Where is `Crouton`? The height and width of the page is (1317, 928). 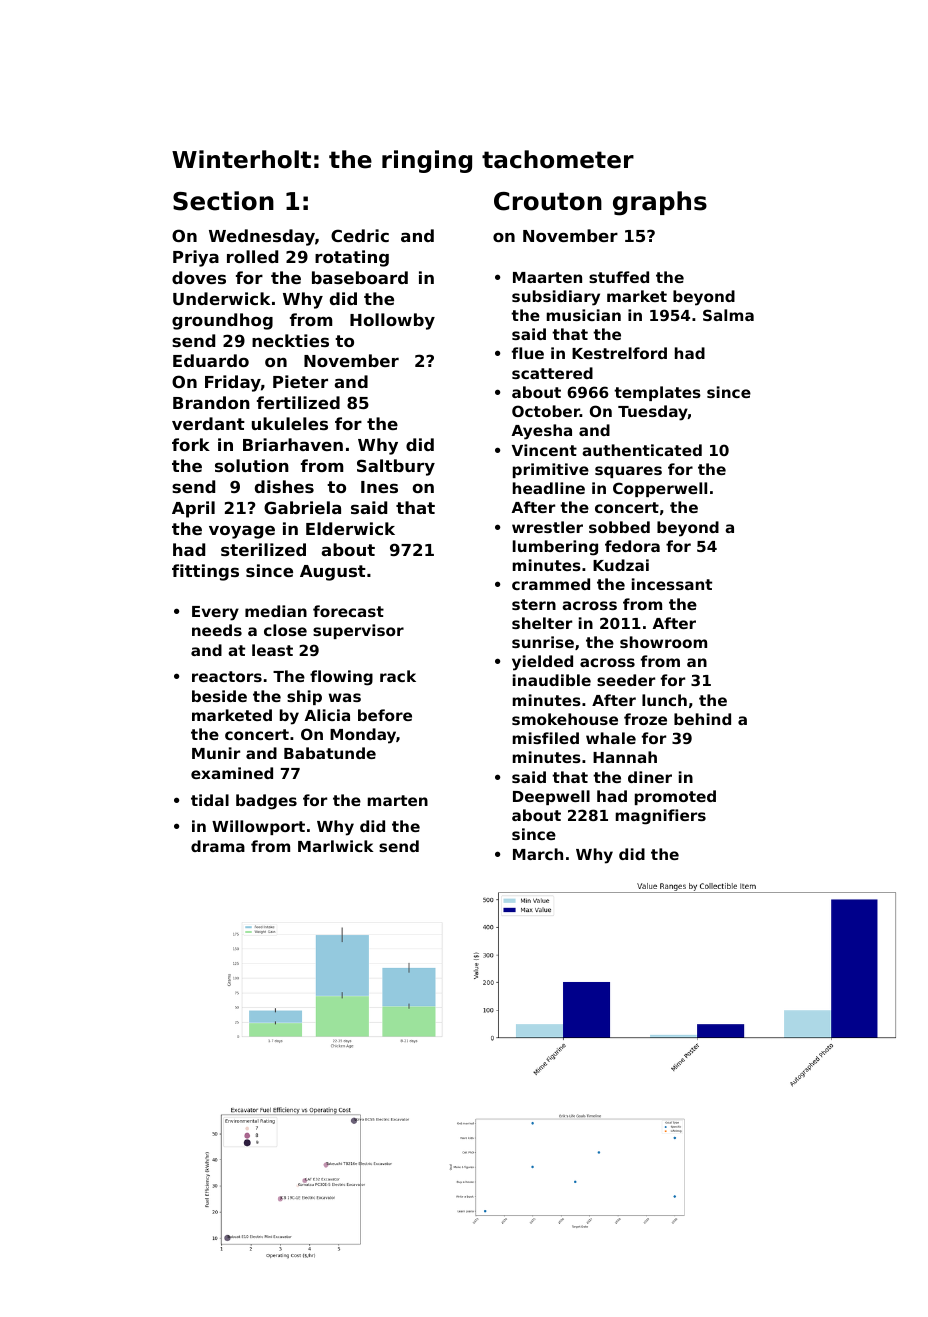 Crouton is located at coordinates (548, 201).
